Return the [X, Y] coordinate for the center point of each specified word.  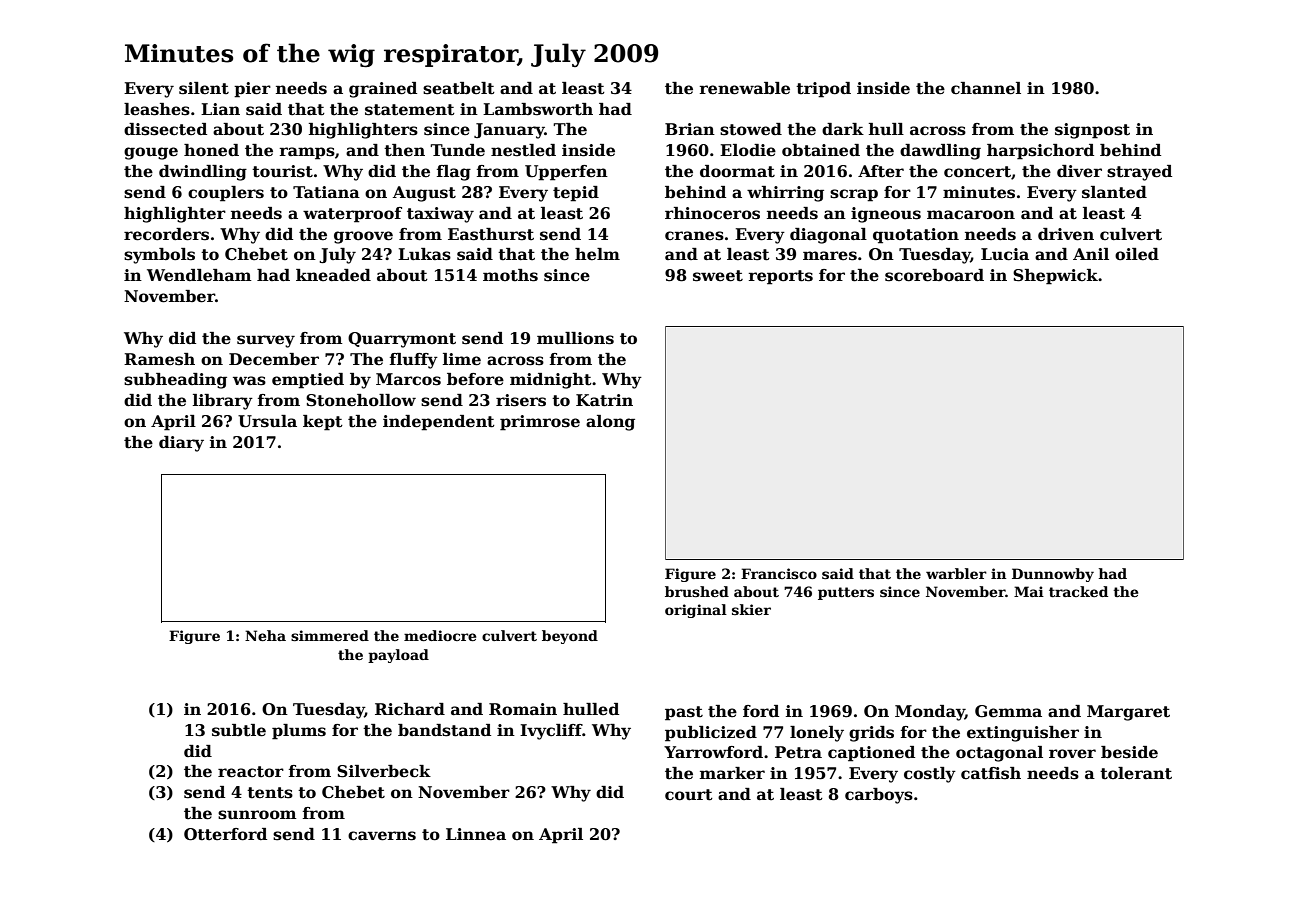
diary [181, 444]
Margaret [1128, 713]
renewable [745, 88]
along [610, 423]
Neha [265, 635]
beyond [570, 637]
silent [204, 88]
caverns [382, 836]
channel [986, 88]
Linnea [476, 834]
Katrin [604, 400]
